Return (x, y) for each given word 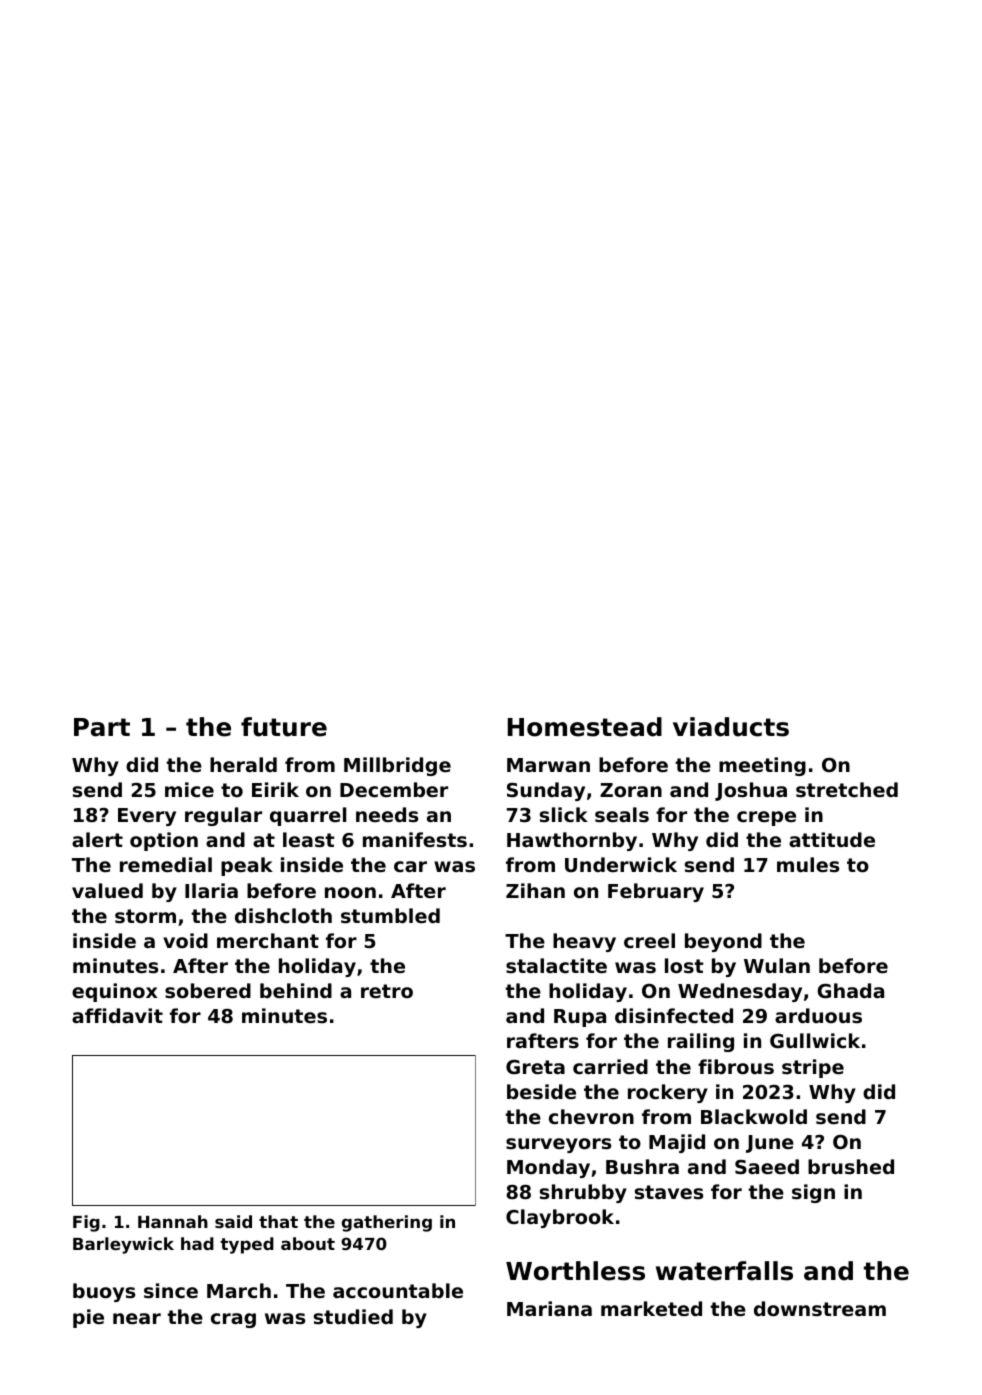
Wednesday (740, 992)
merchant (268, 940)
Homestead (585, 727)
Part (102, 727)
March (239, 1290)
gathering (387, 1223)
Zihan (535, 890)
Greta (535, 1067)
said (233, 1221)
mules (808, 865)
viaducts (731, 727)
